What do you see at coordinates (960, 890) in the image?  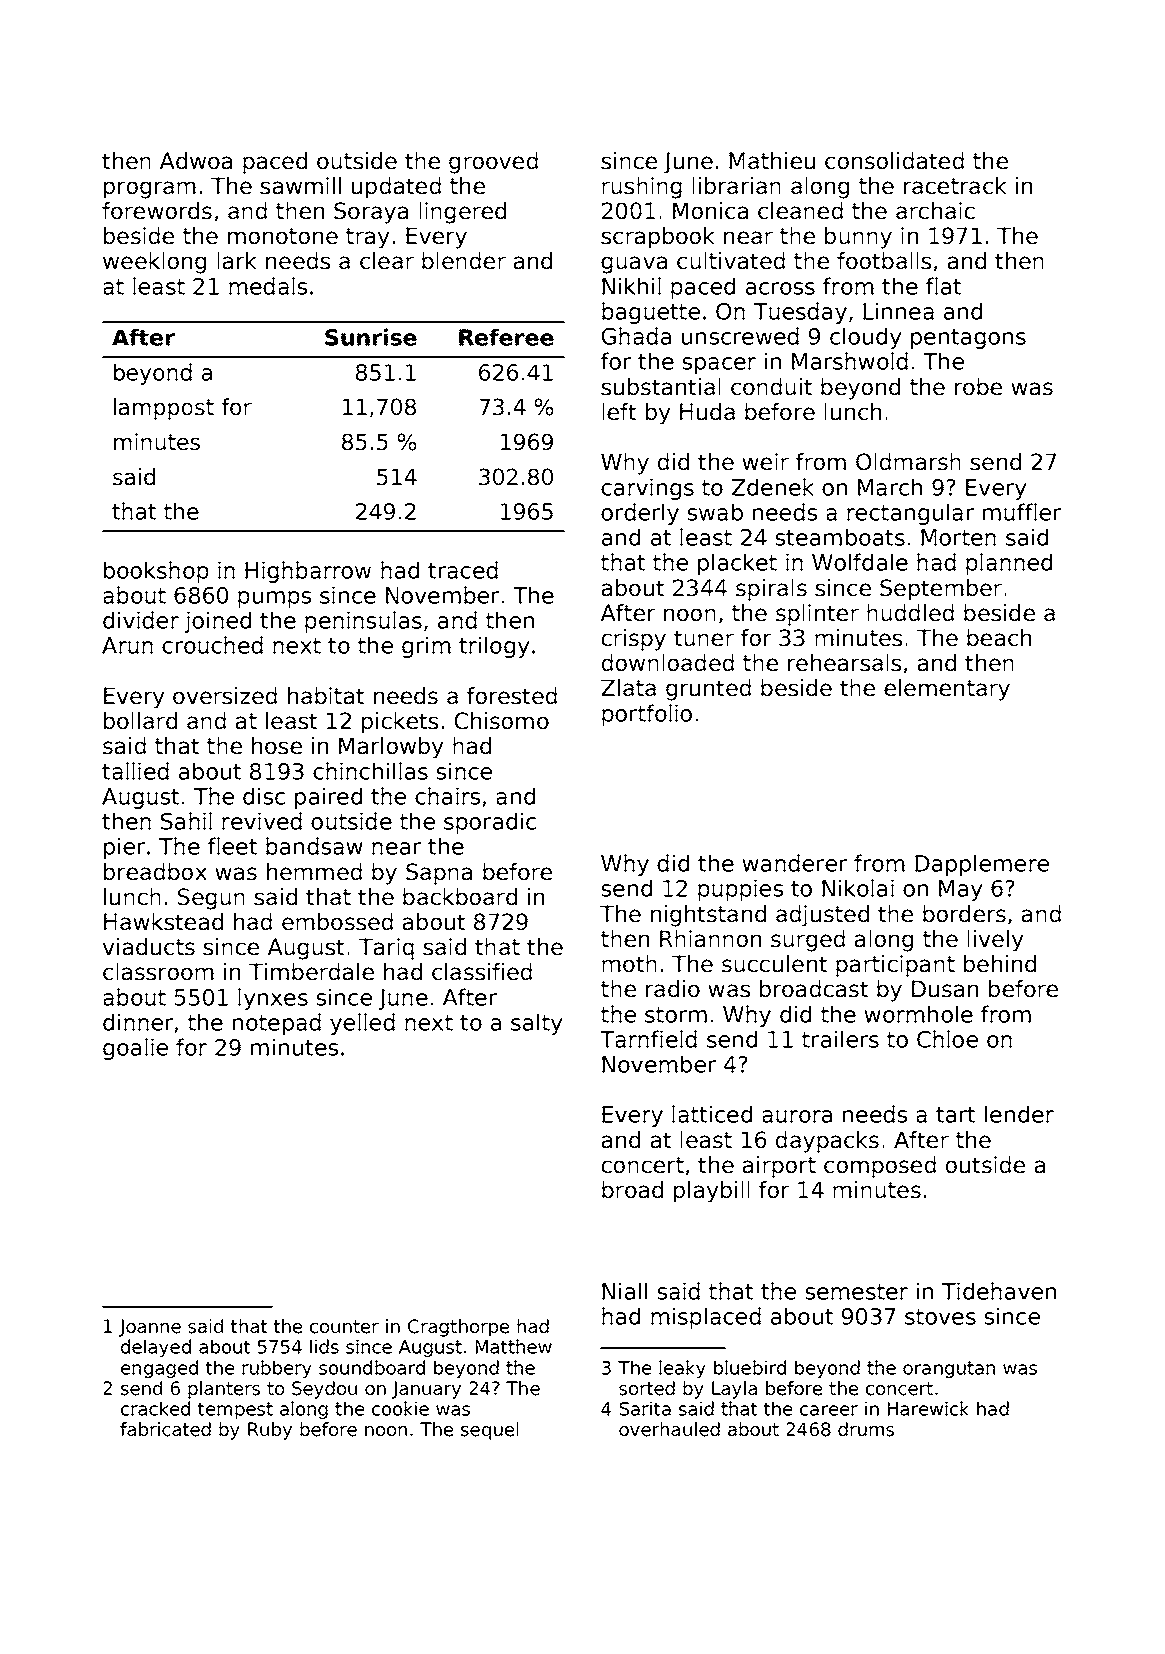 I see `May` at bounding box center [960, 890].
